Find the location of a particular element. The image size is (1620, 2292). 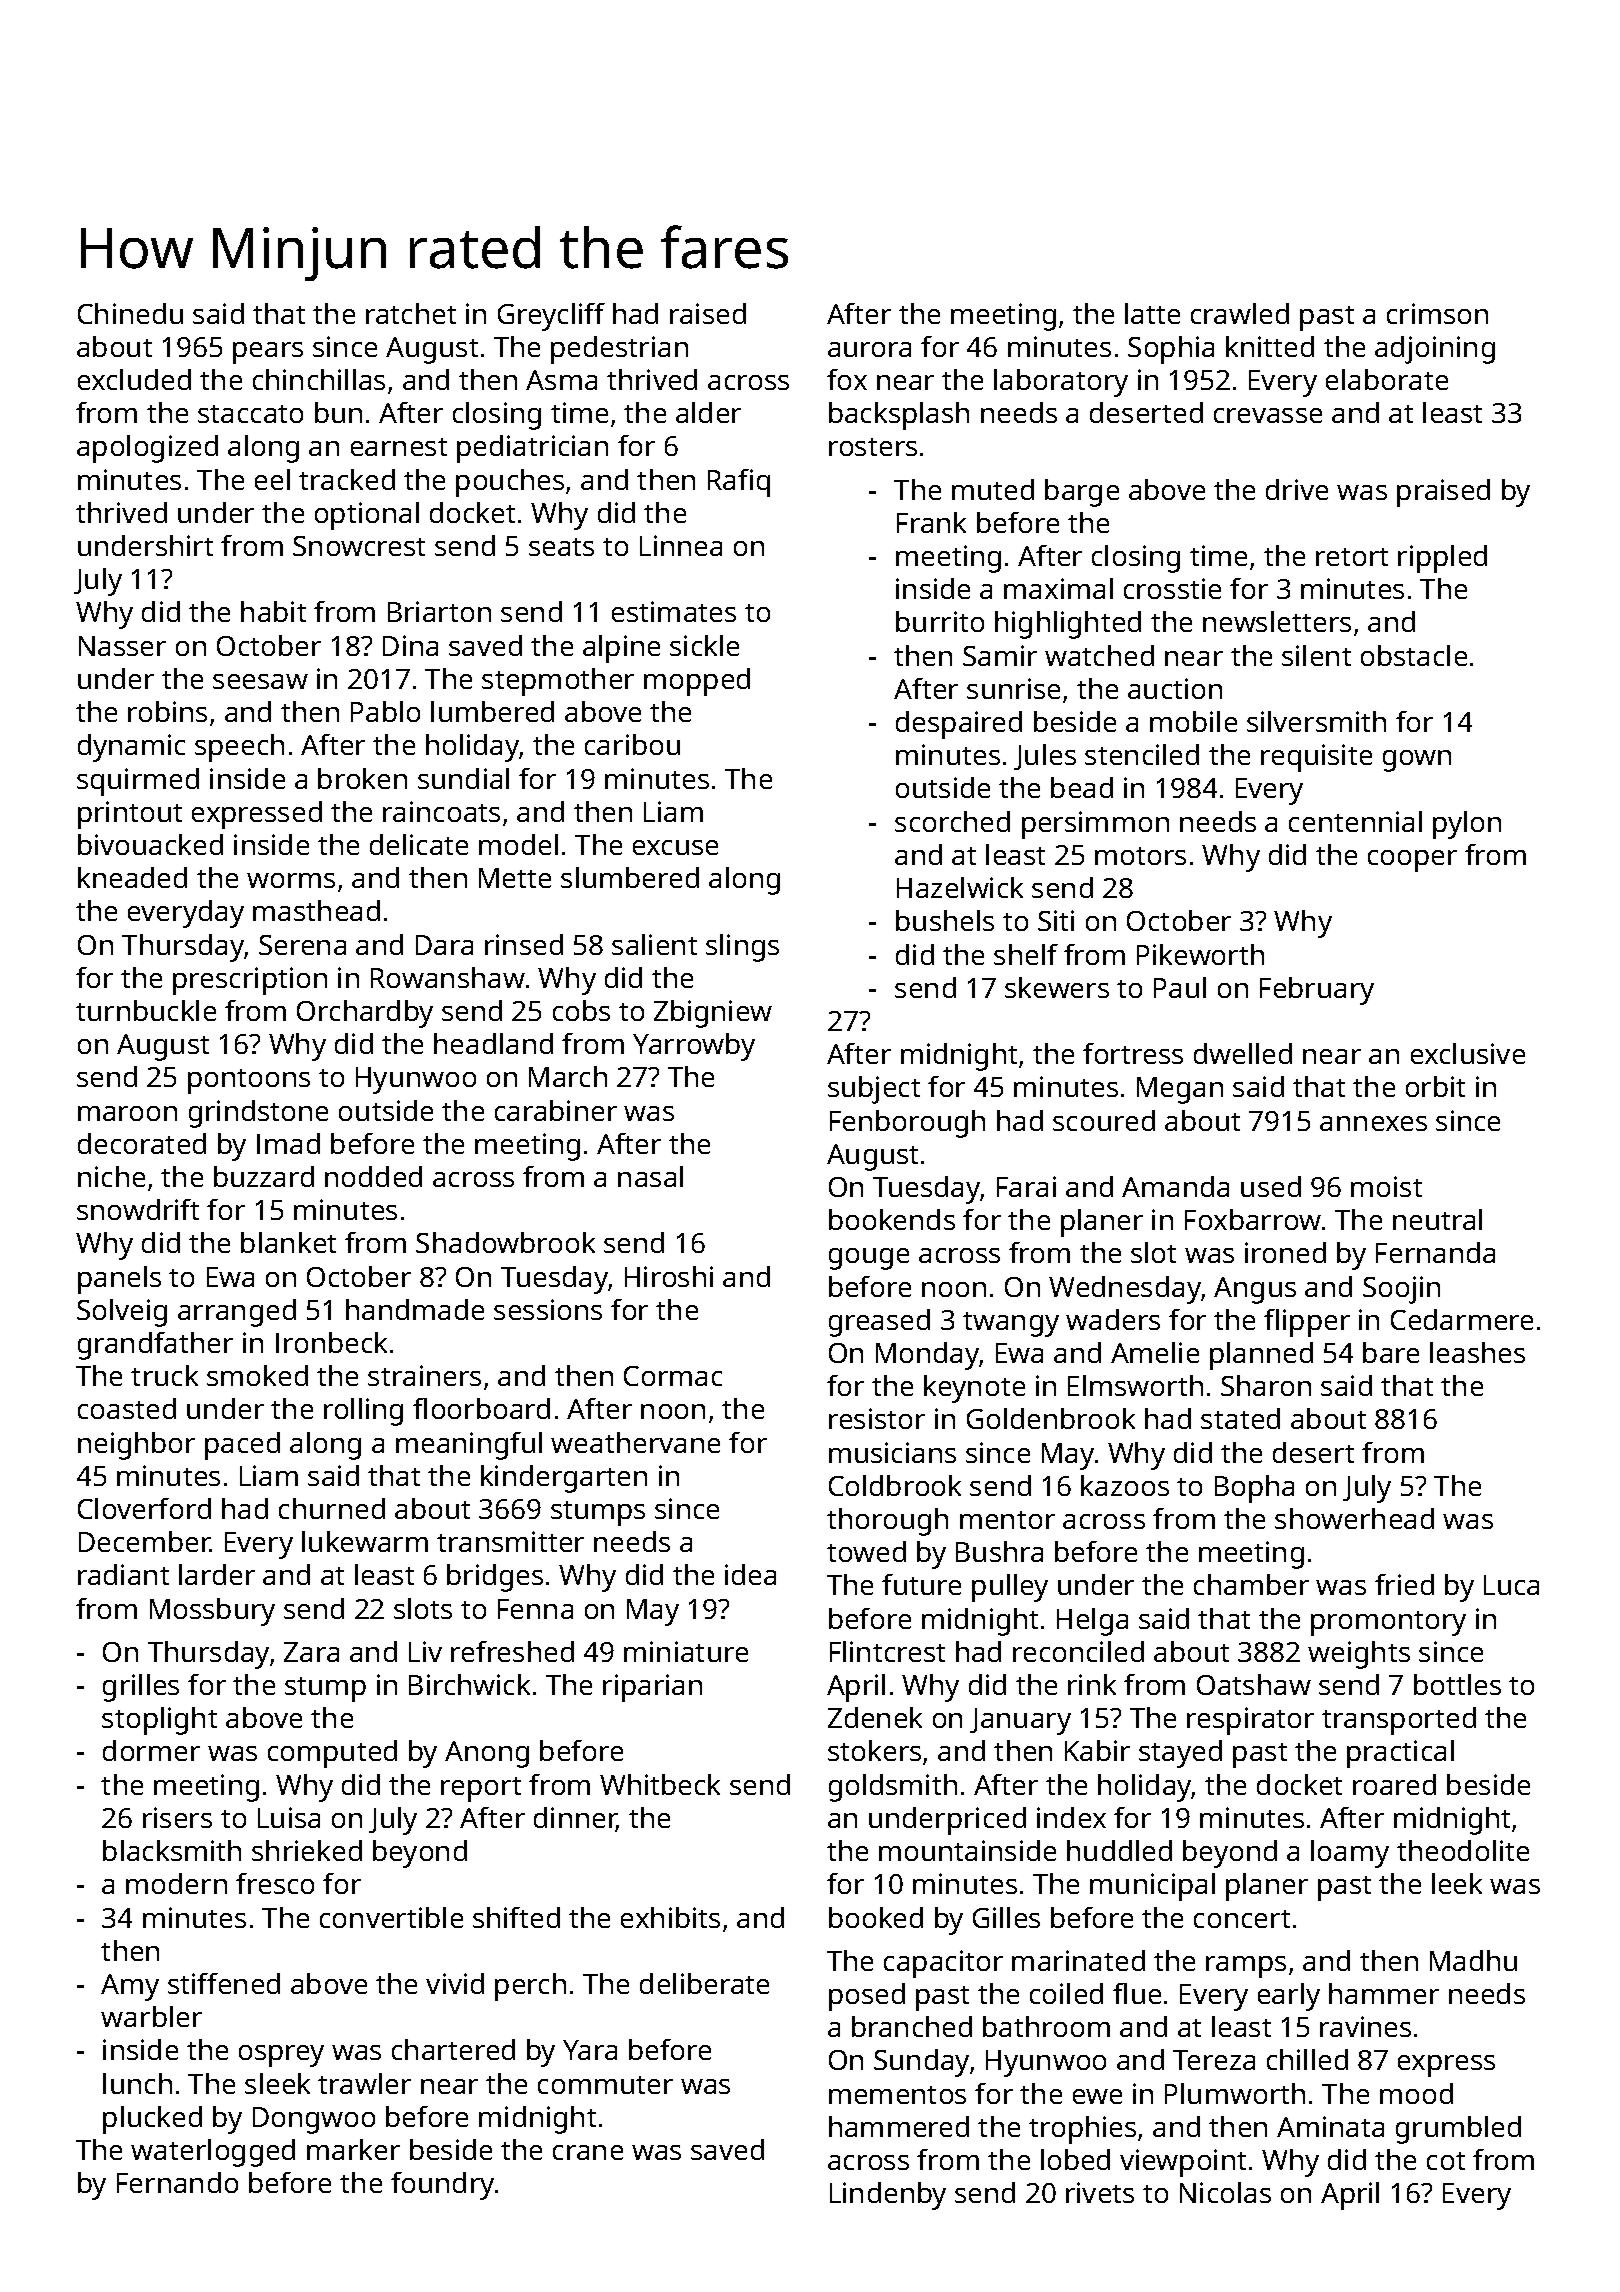

modern is located at coordinates (176, 1883).
